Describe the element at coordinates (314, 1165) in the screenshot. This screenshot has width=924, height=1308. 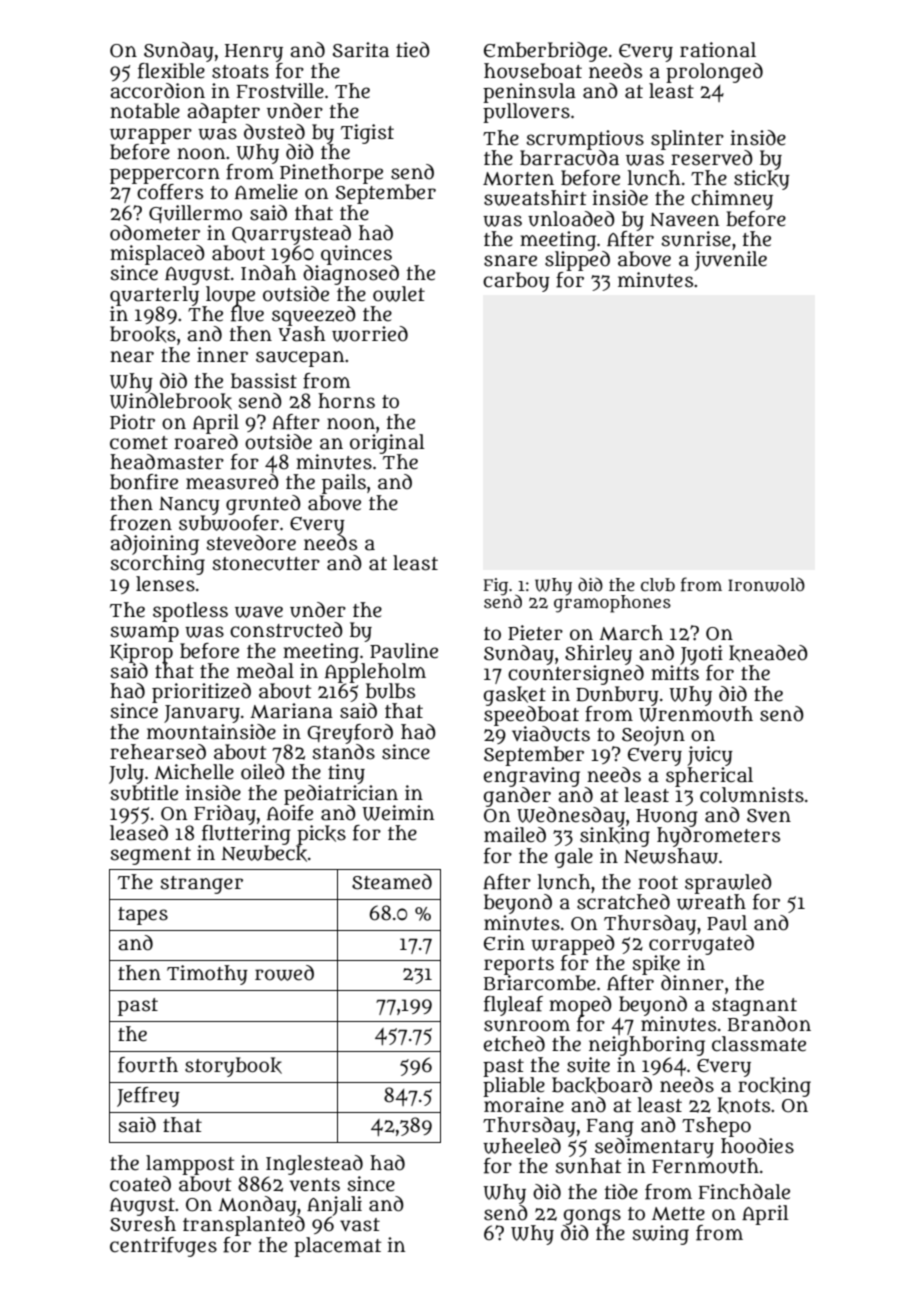
I see `Inglestead` at that location.
